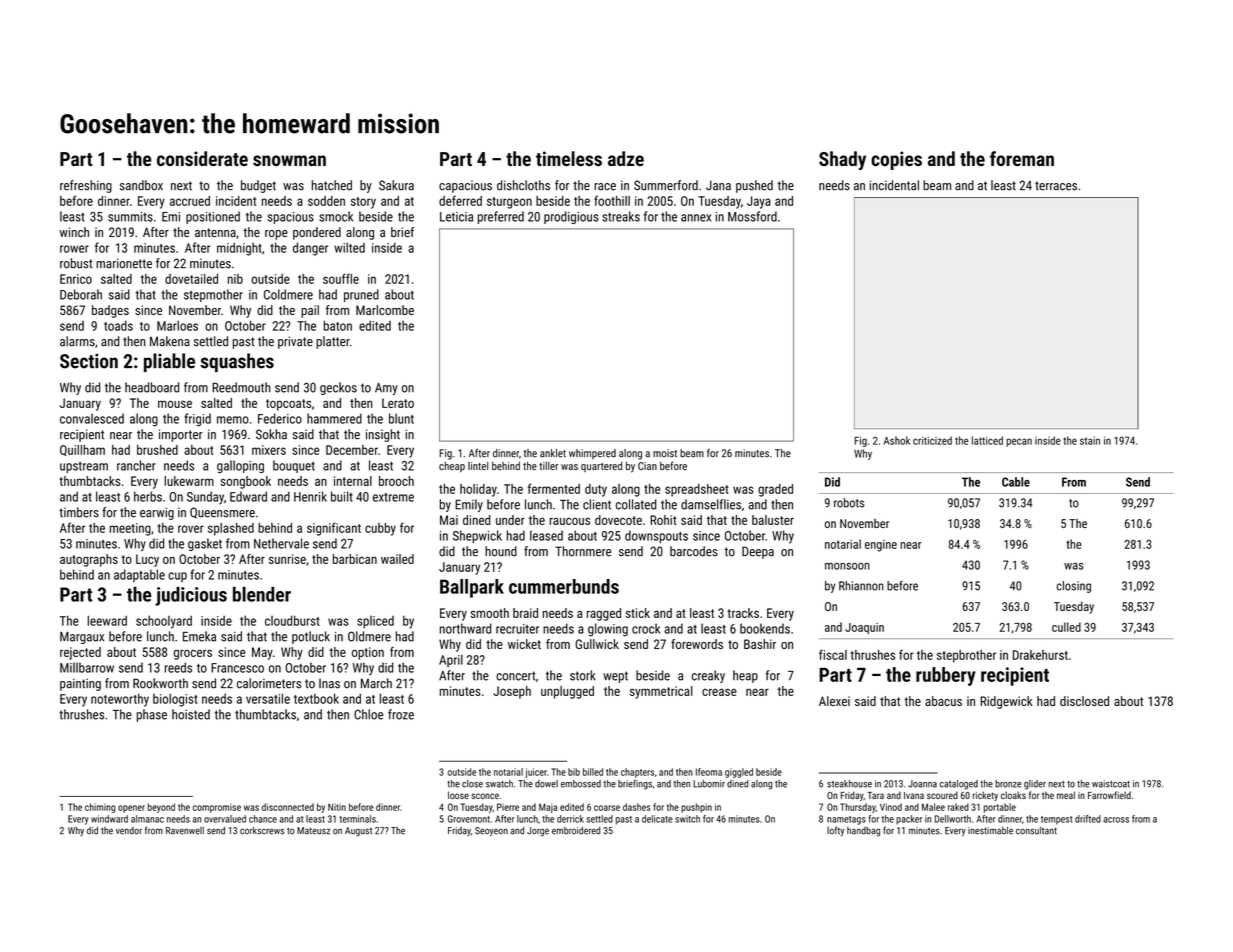 The image size is (1233, 952). What do you see at coordinates (553, 453) in the screenshot?
I see `anklet` at bounding box center [553, 453].
